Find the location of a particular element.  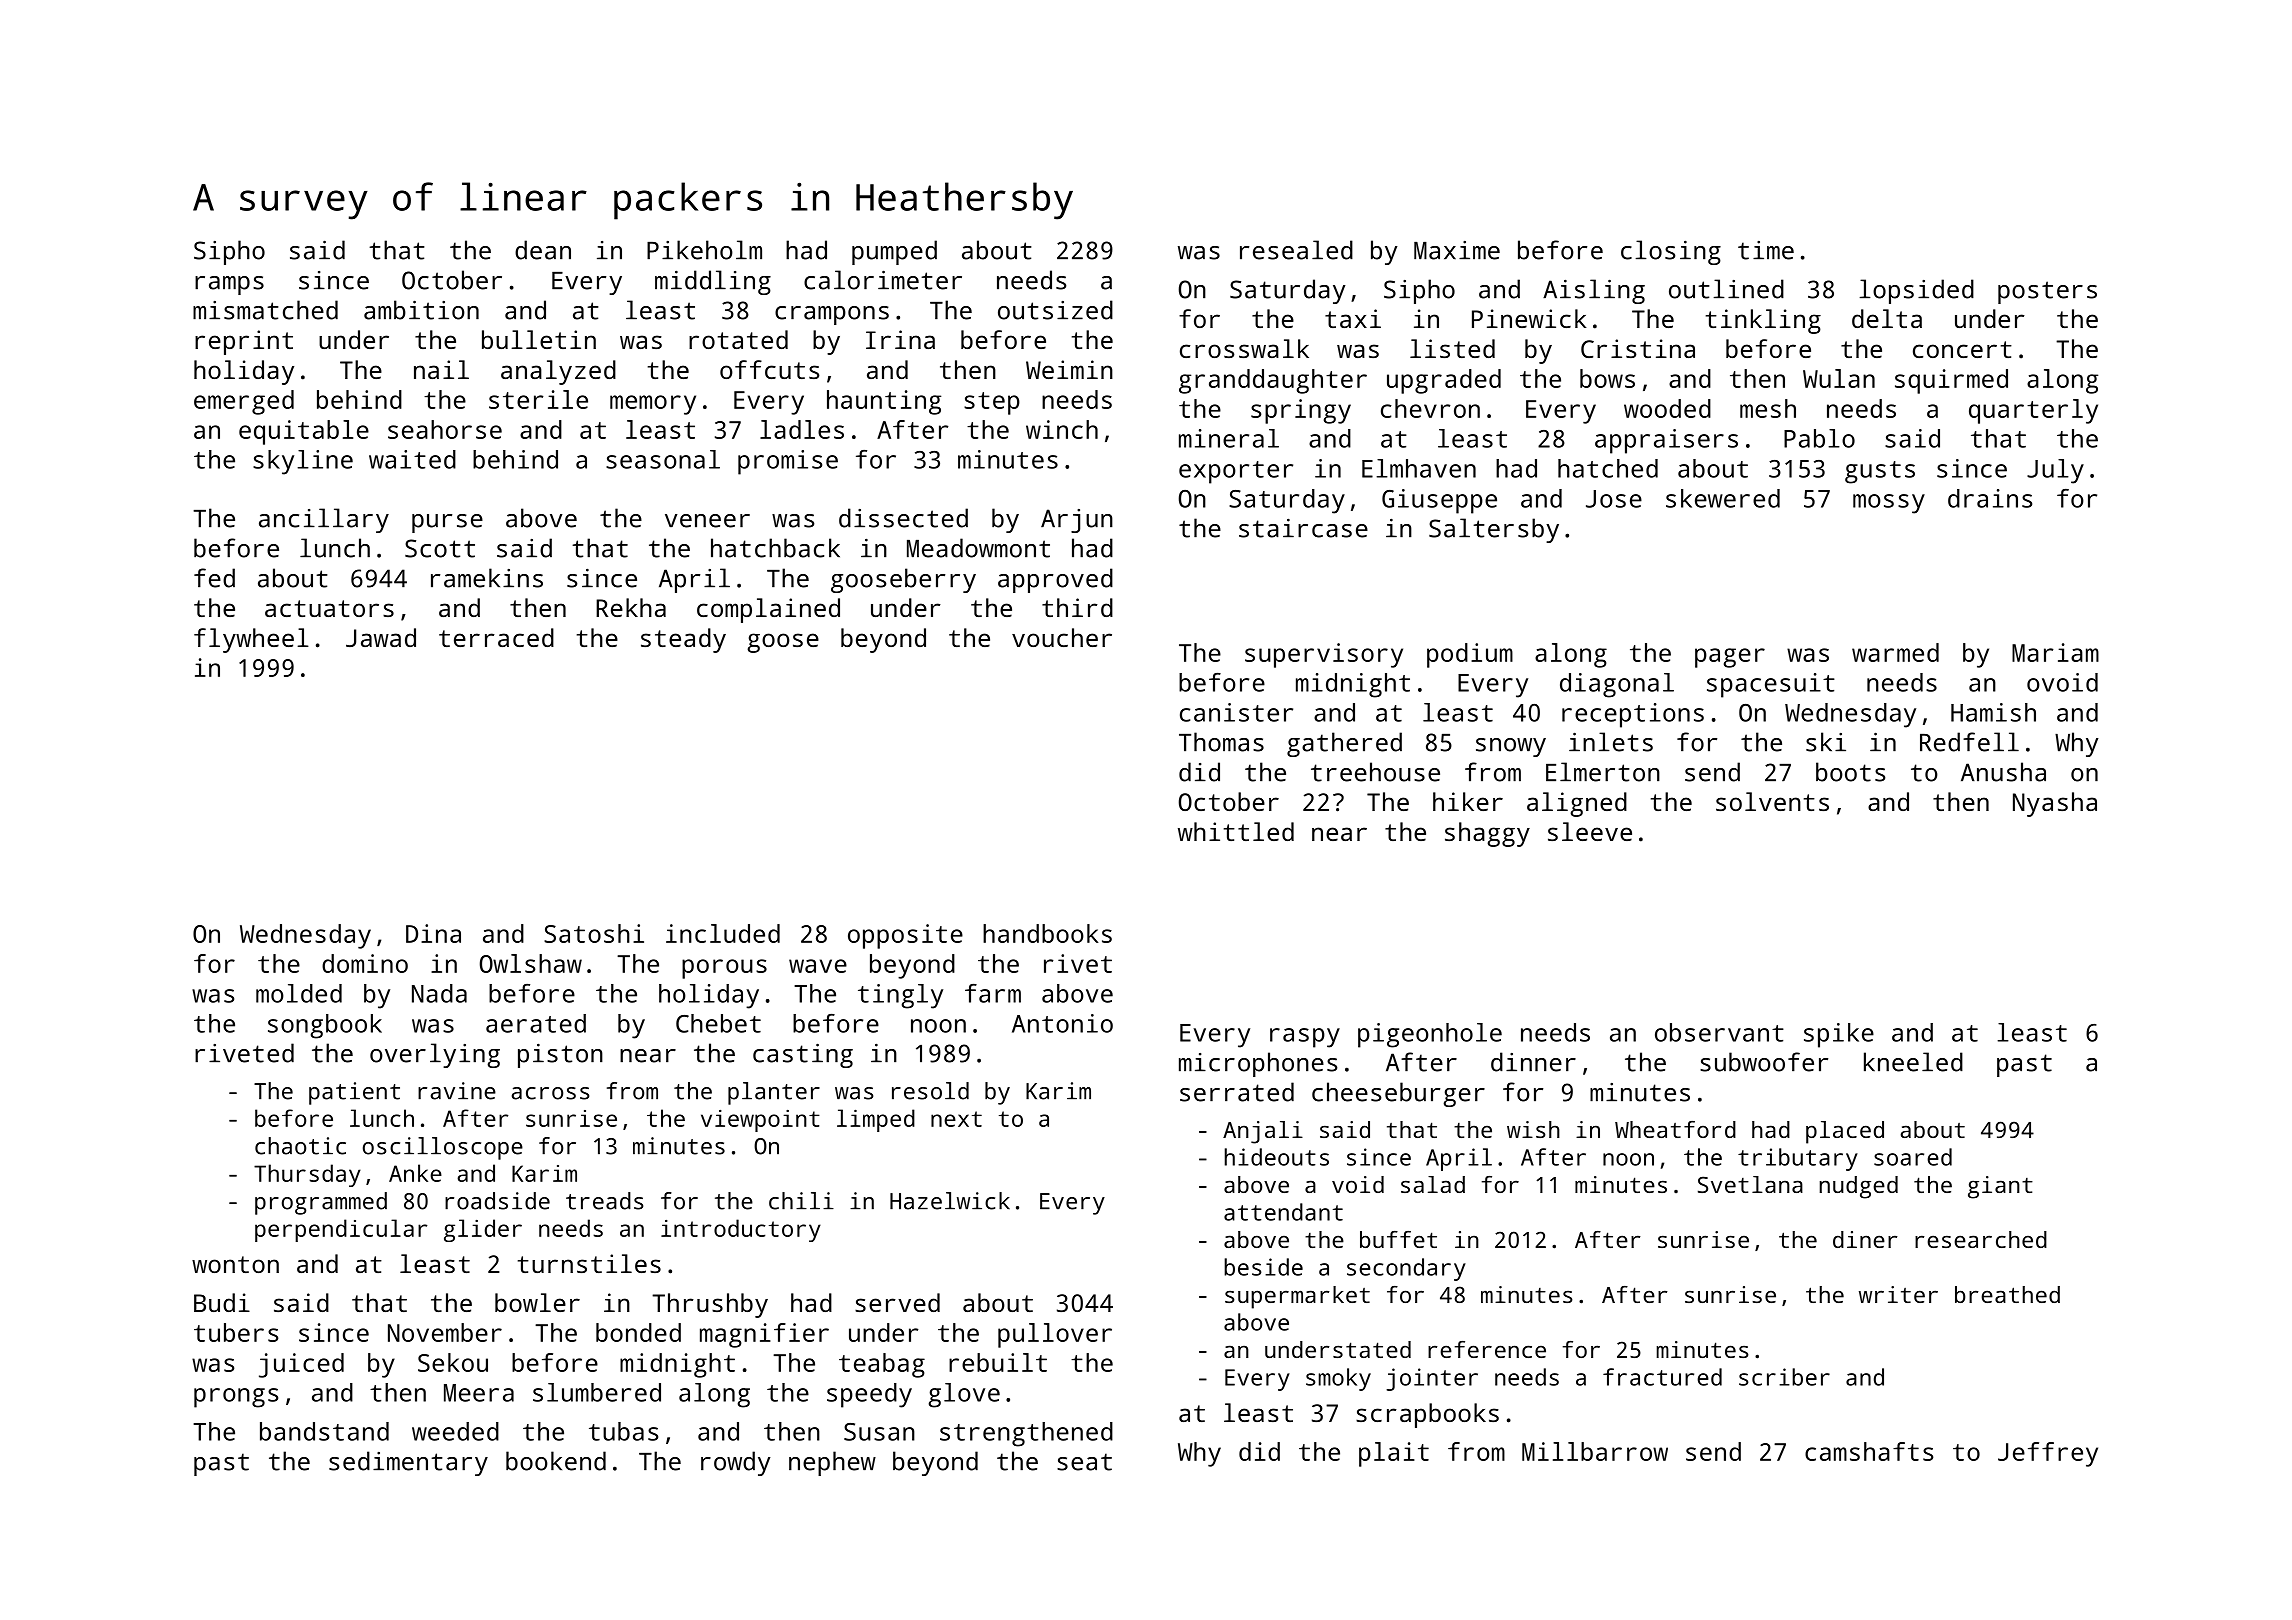

sedimentary is located at coordinates (408, 1463).
